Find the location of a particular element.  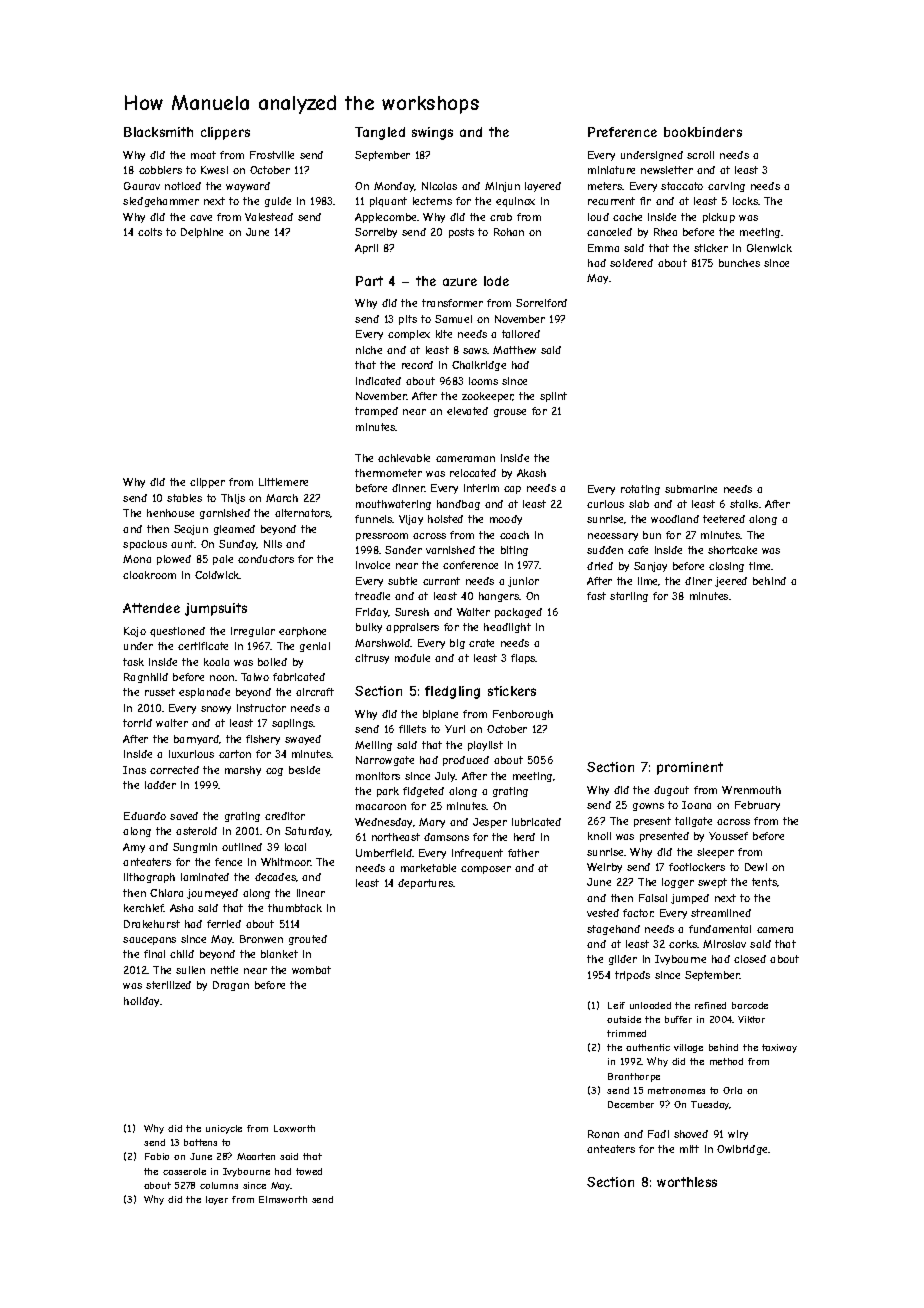

prominent is located at coordinates (690, 768).
